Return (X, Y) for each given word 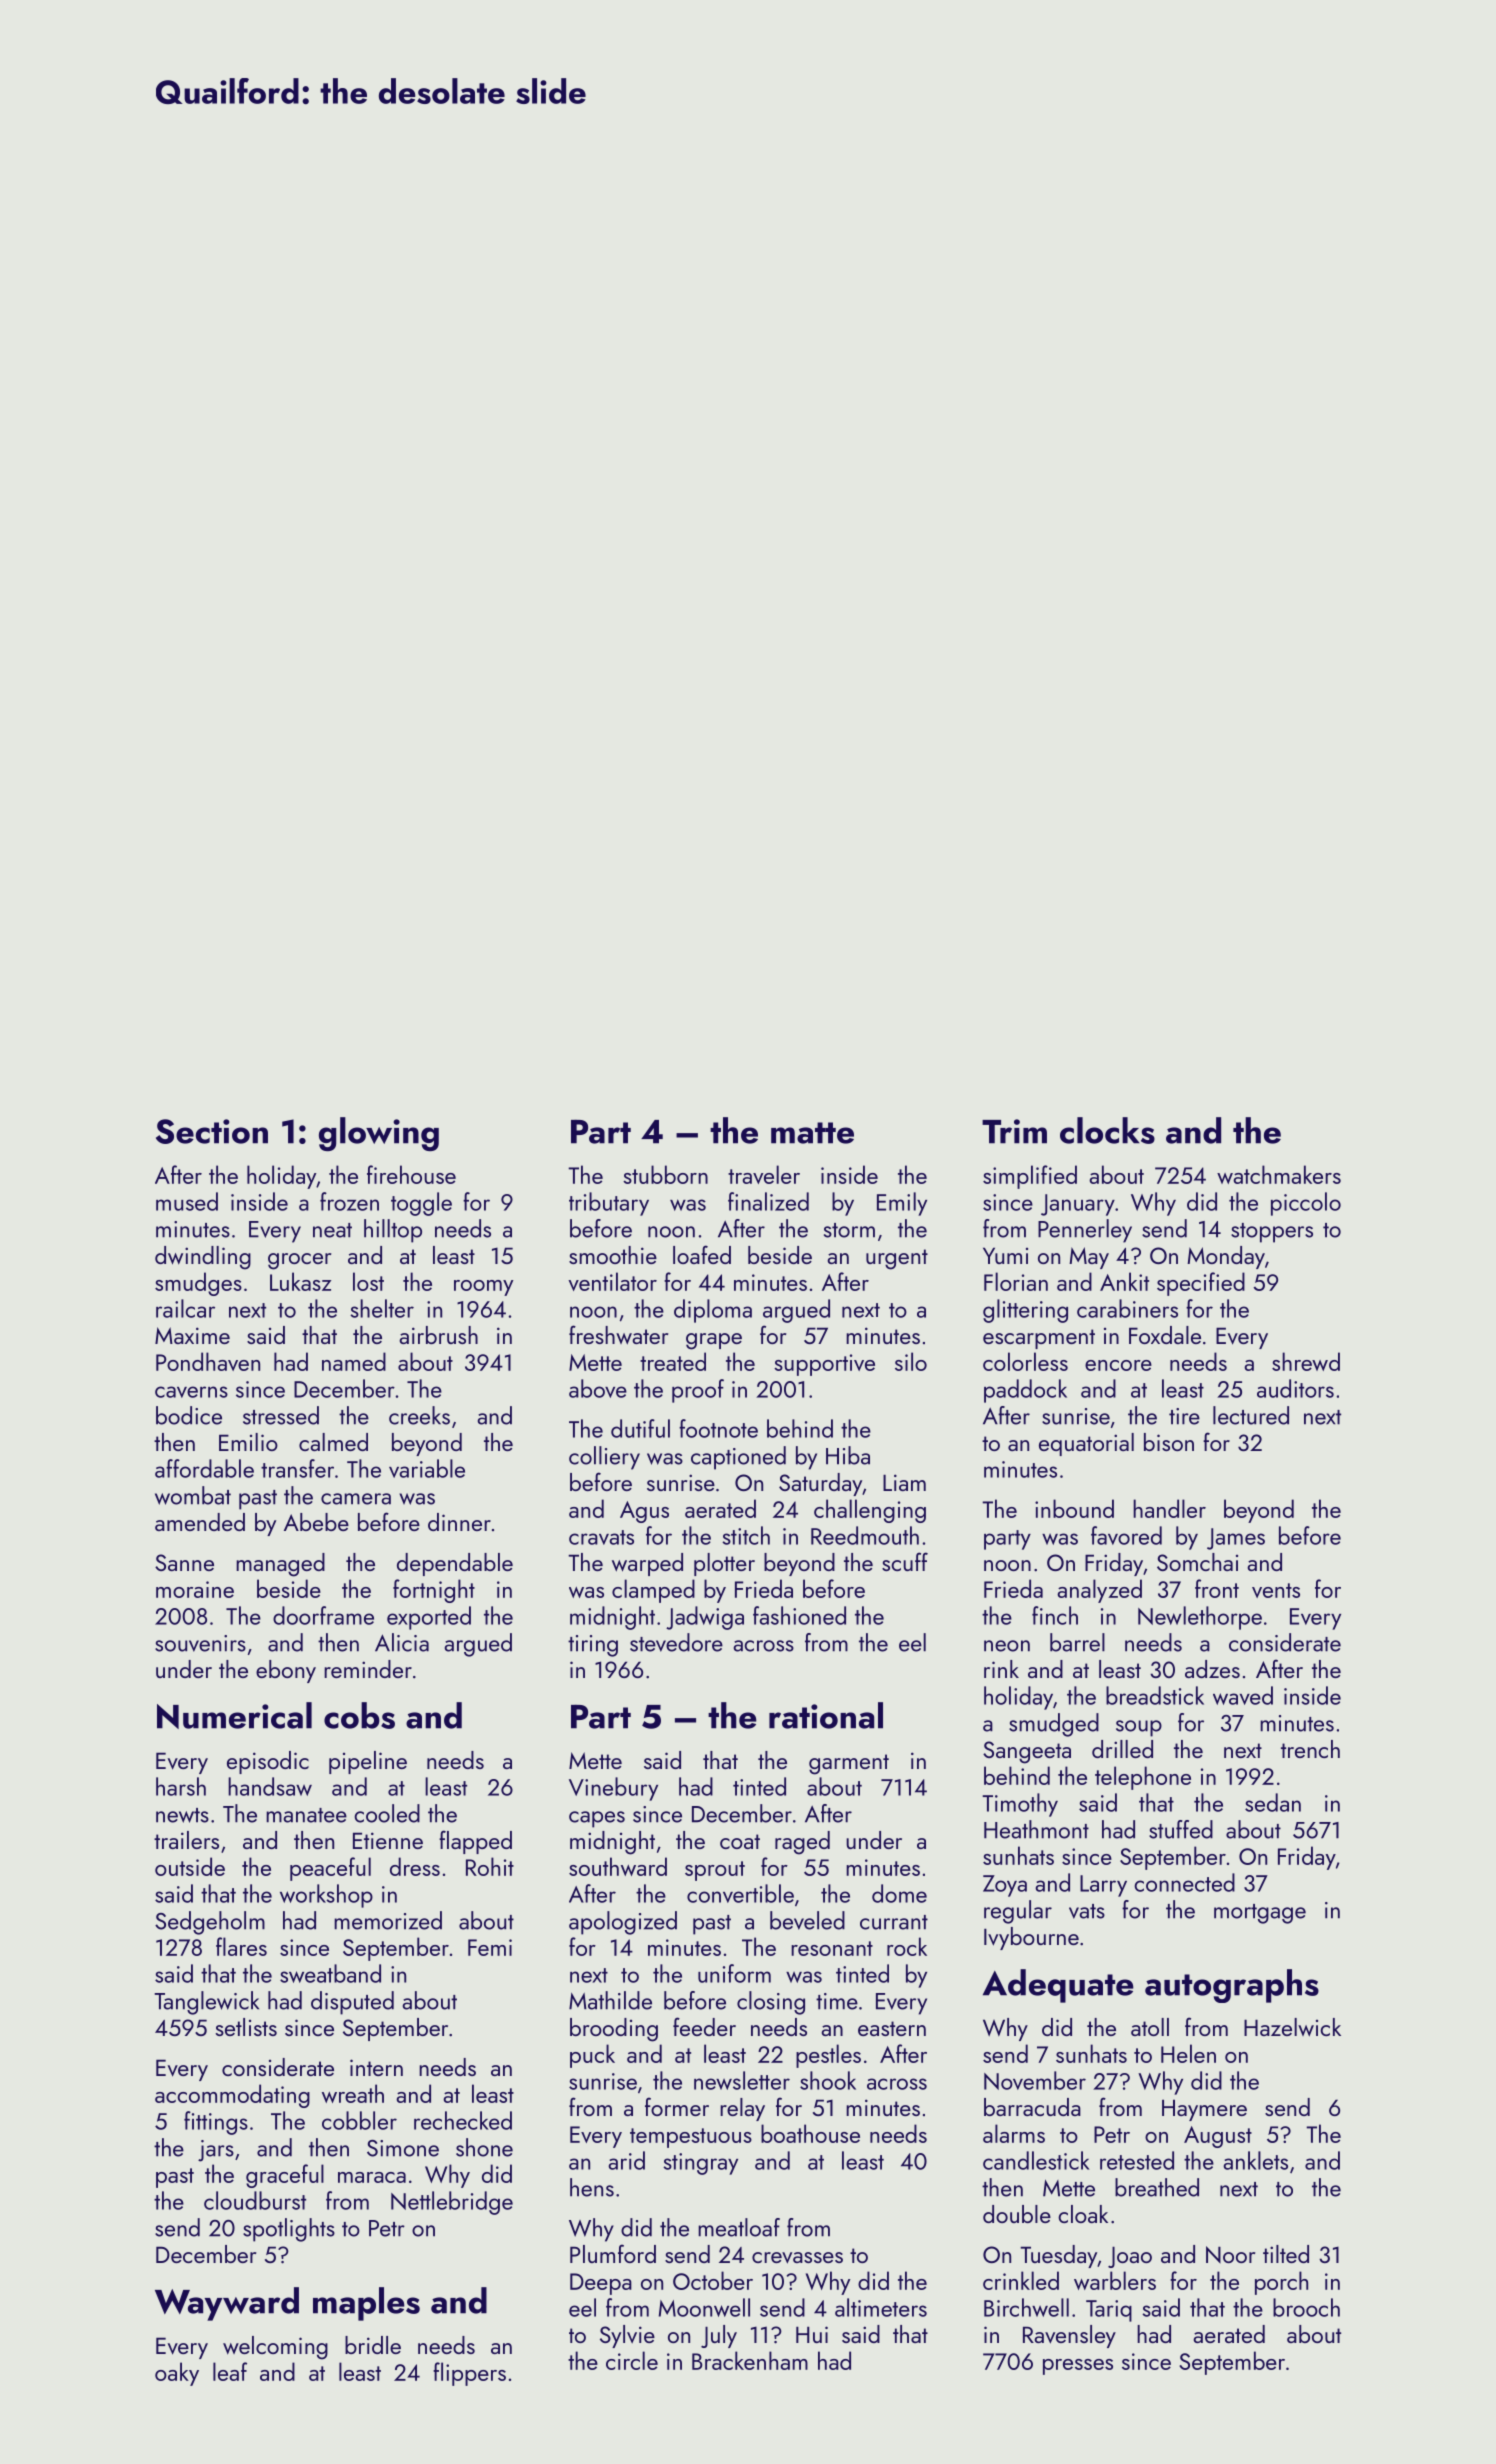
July (719, 2336)
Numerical (234, 1715)
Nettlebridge (452, 2203)
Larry (1103, 1886)
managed (280, 1565)
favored (1126, 1535)
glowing (379, 1134)
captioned (738, 1458)
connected (1184, 1882)
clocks (1107, 1130)
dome (899, 1893)
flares (241, 1946)
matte (812, 1133)
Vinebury (613, 1789)
